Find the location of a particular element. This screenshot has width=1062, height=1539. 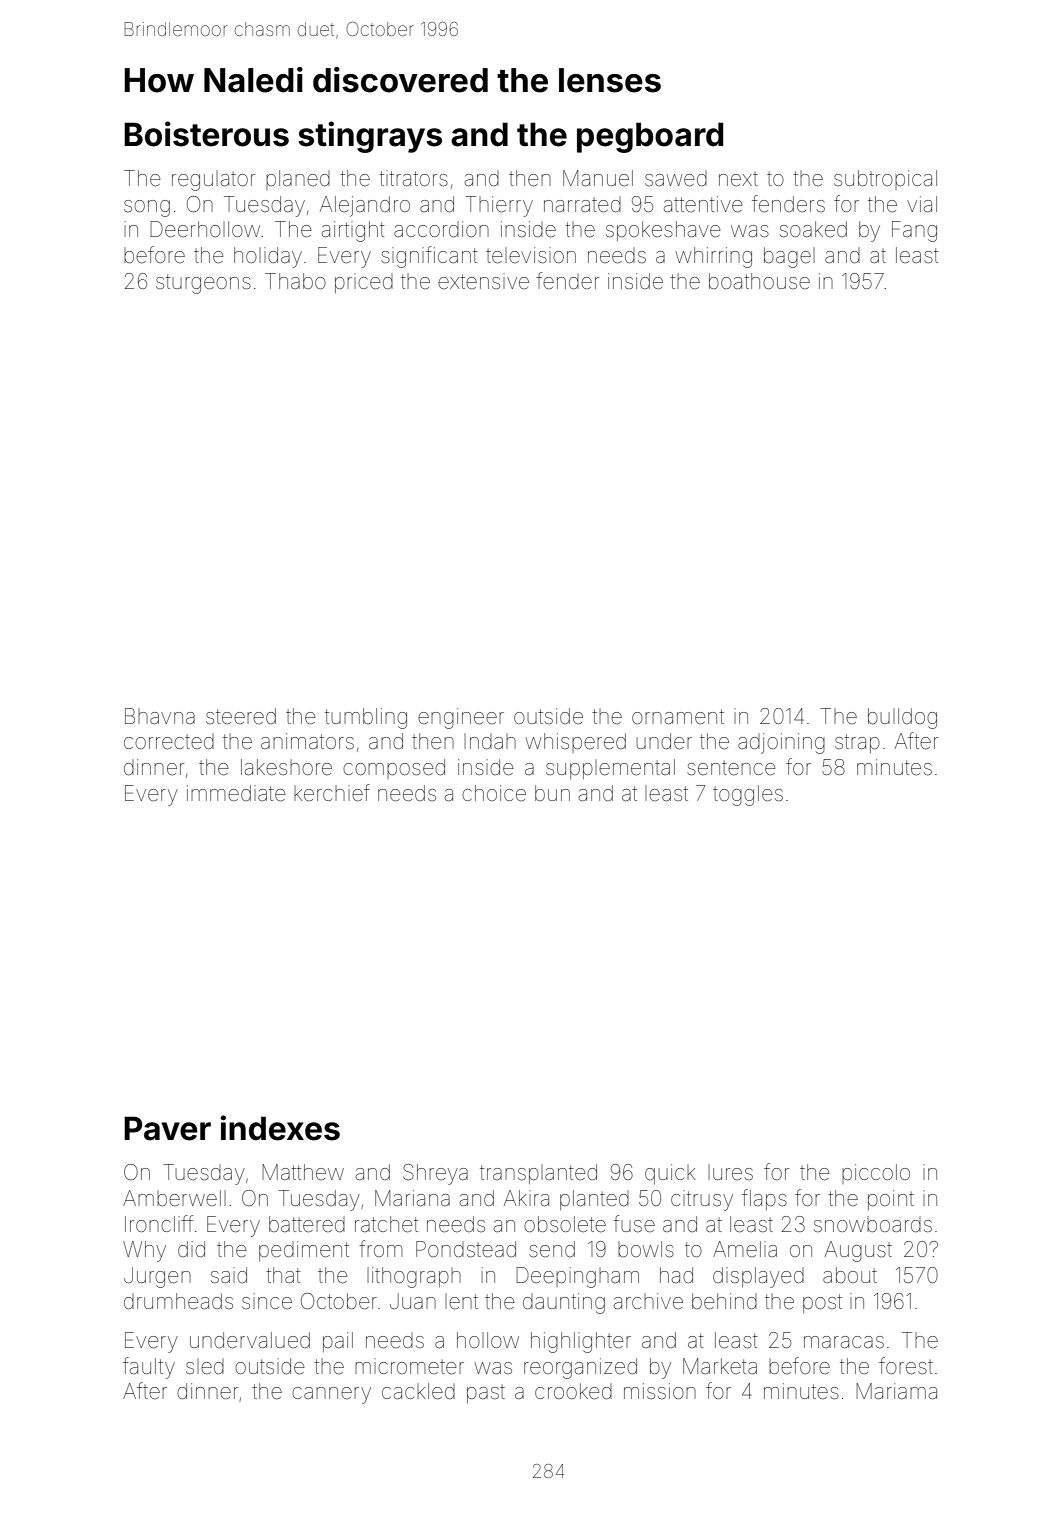

lithograph is located at coordinates (414, 1277).
